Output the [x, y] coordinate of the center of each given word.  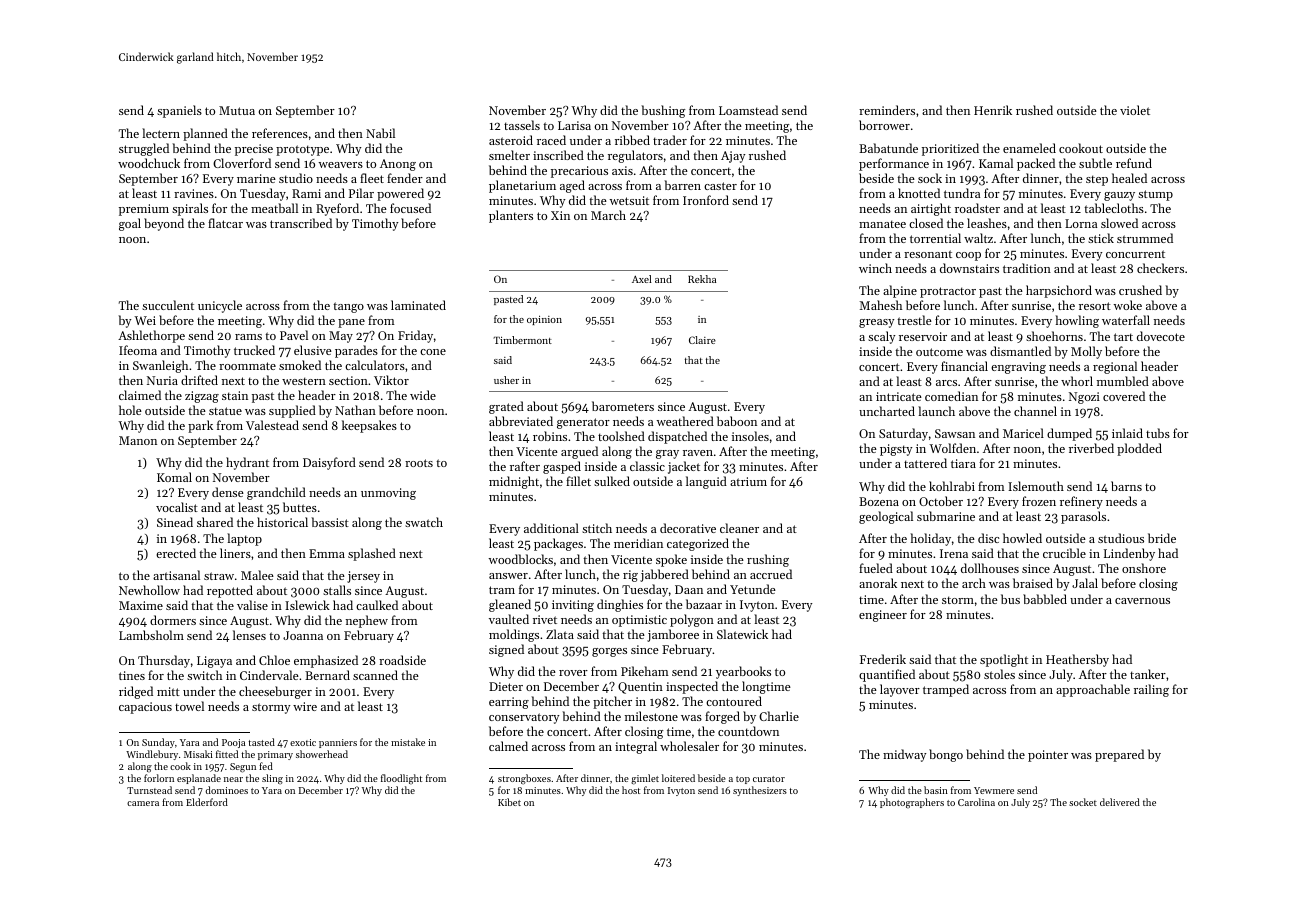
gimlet [645, 779]
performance [894, 164]
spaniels [179, 111]
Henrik [993, 110]
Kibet [509, 802]
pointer [1048, 756]
